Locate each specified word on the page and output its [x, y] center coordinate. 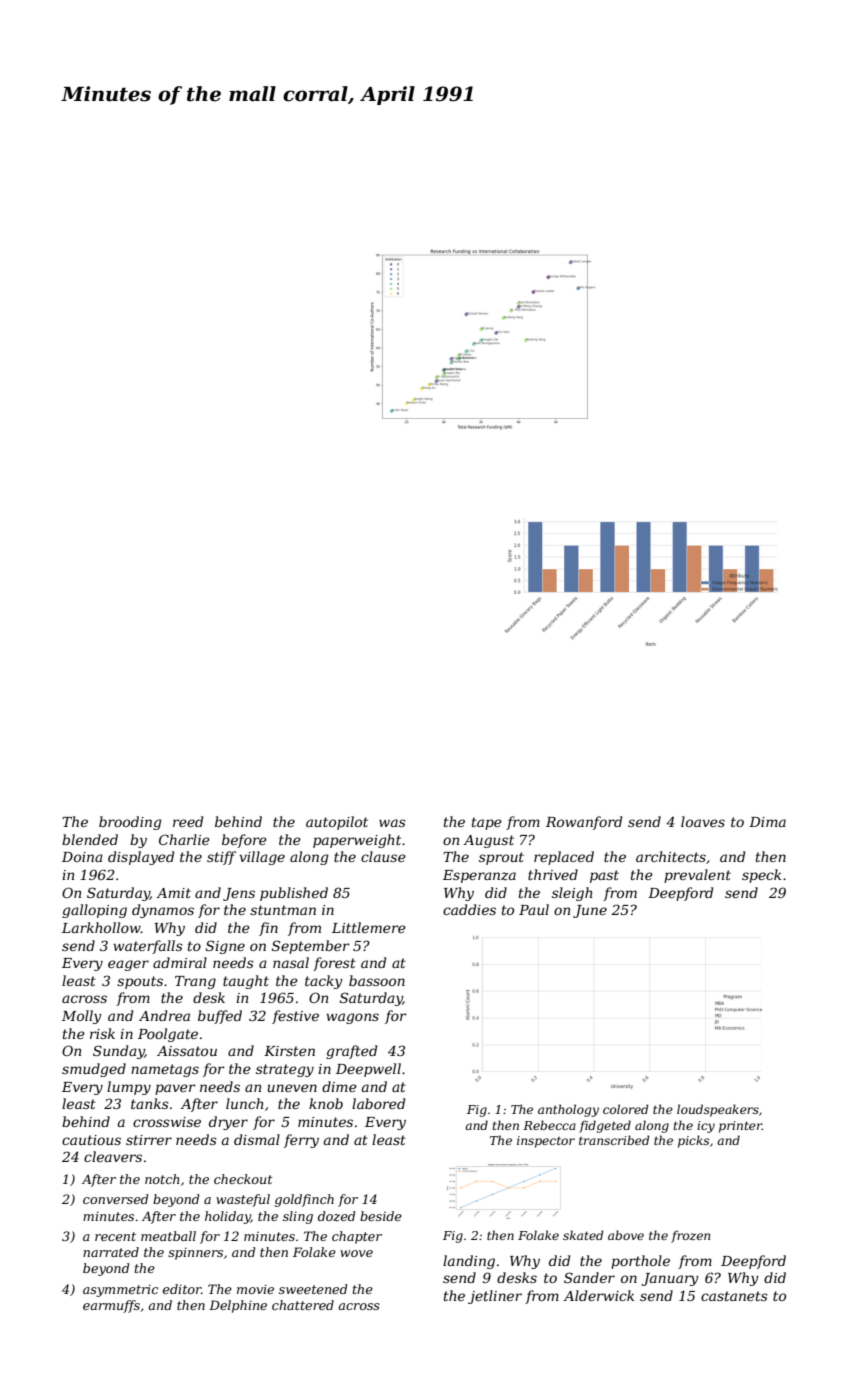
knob [326, 1103]
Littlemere [369, 927]
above [626, 1235]
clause [383, 856]
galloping [94, 911]
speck [761, 876]
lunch [244, 1103]
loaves [703, 821]
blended [90, 839]
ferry [301, 1141]
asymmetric [120, 1291]
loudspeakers [718, 1110]
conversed [115, 1199]
